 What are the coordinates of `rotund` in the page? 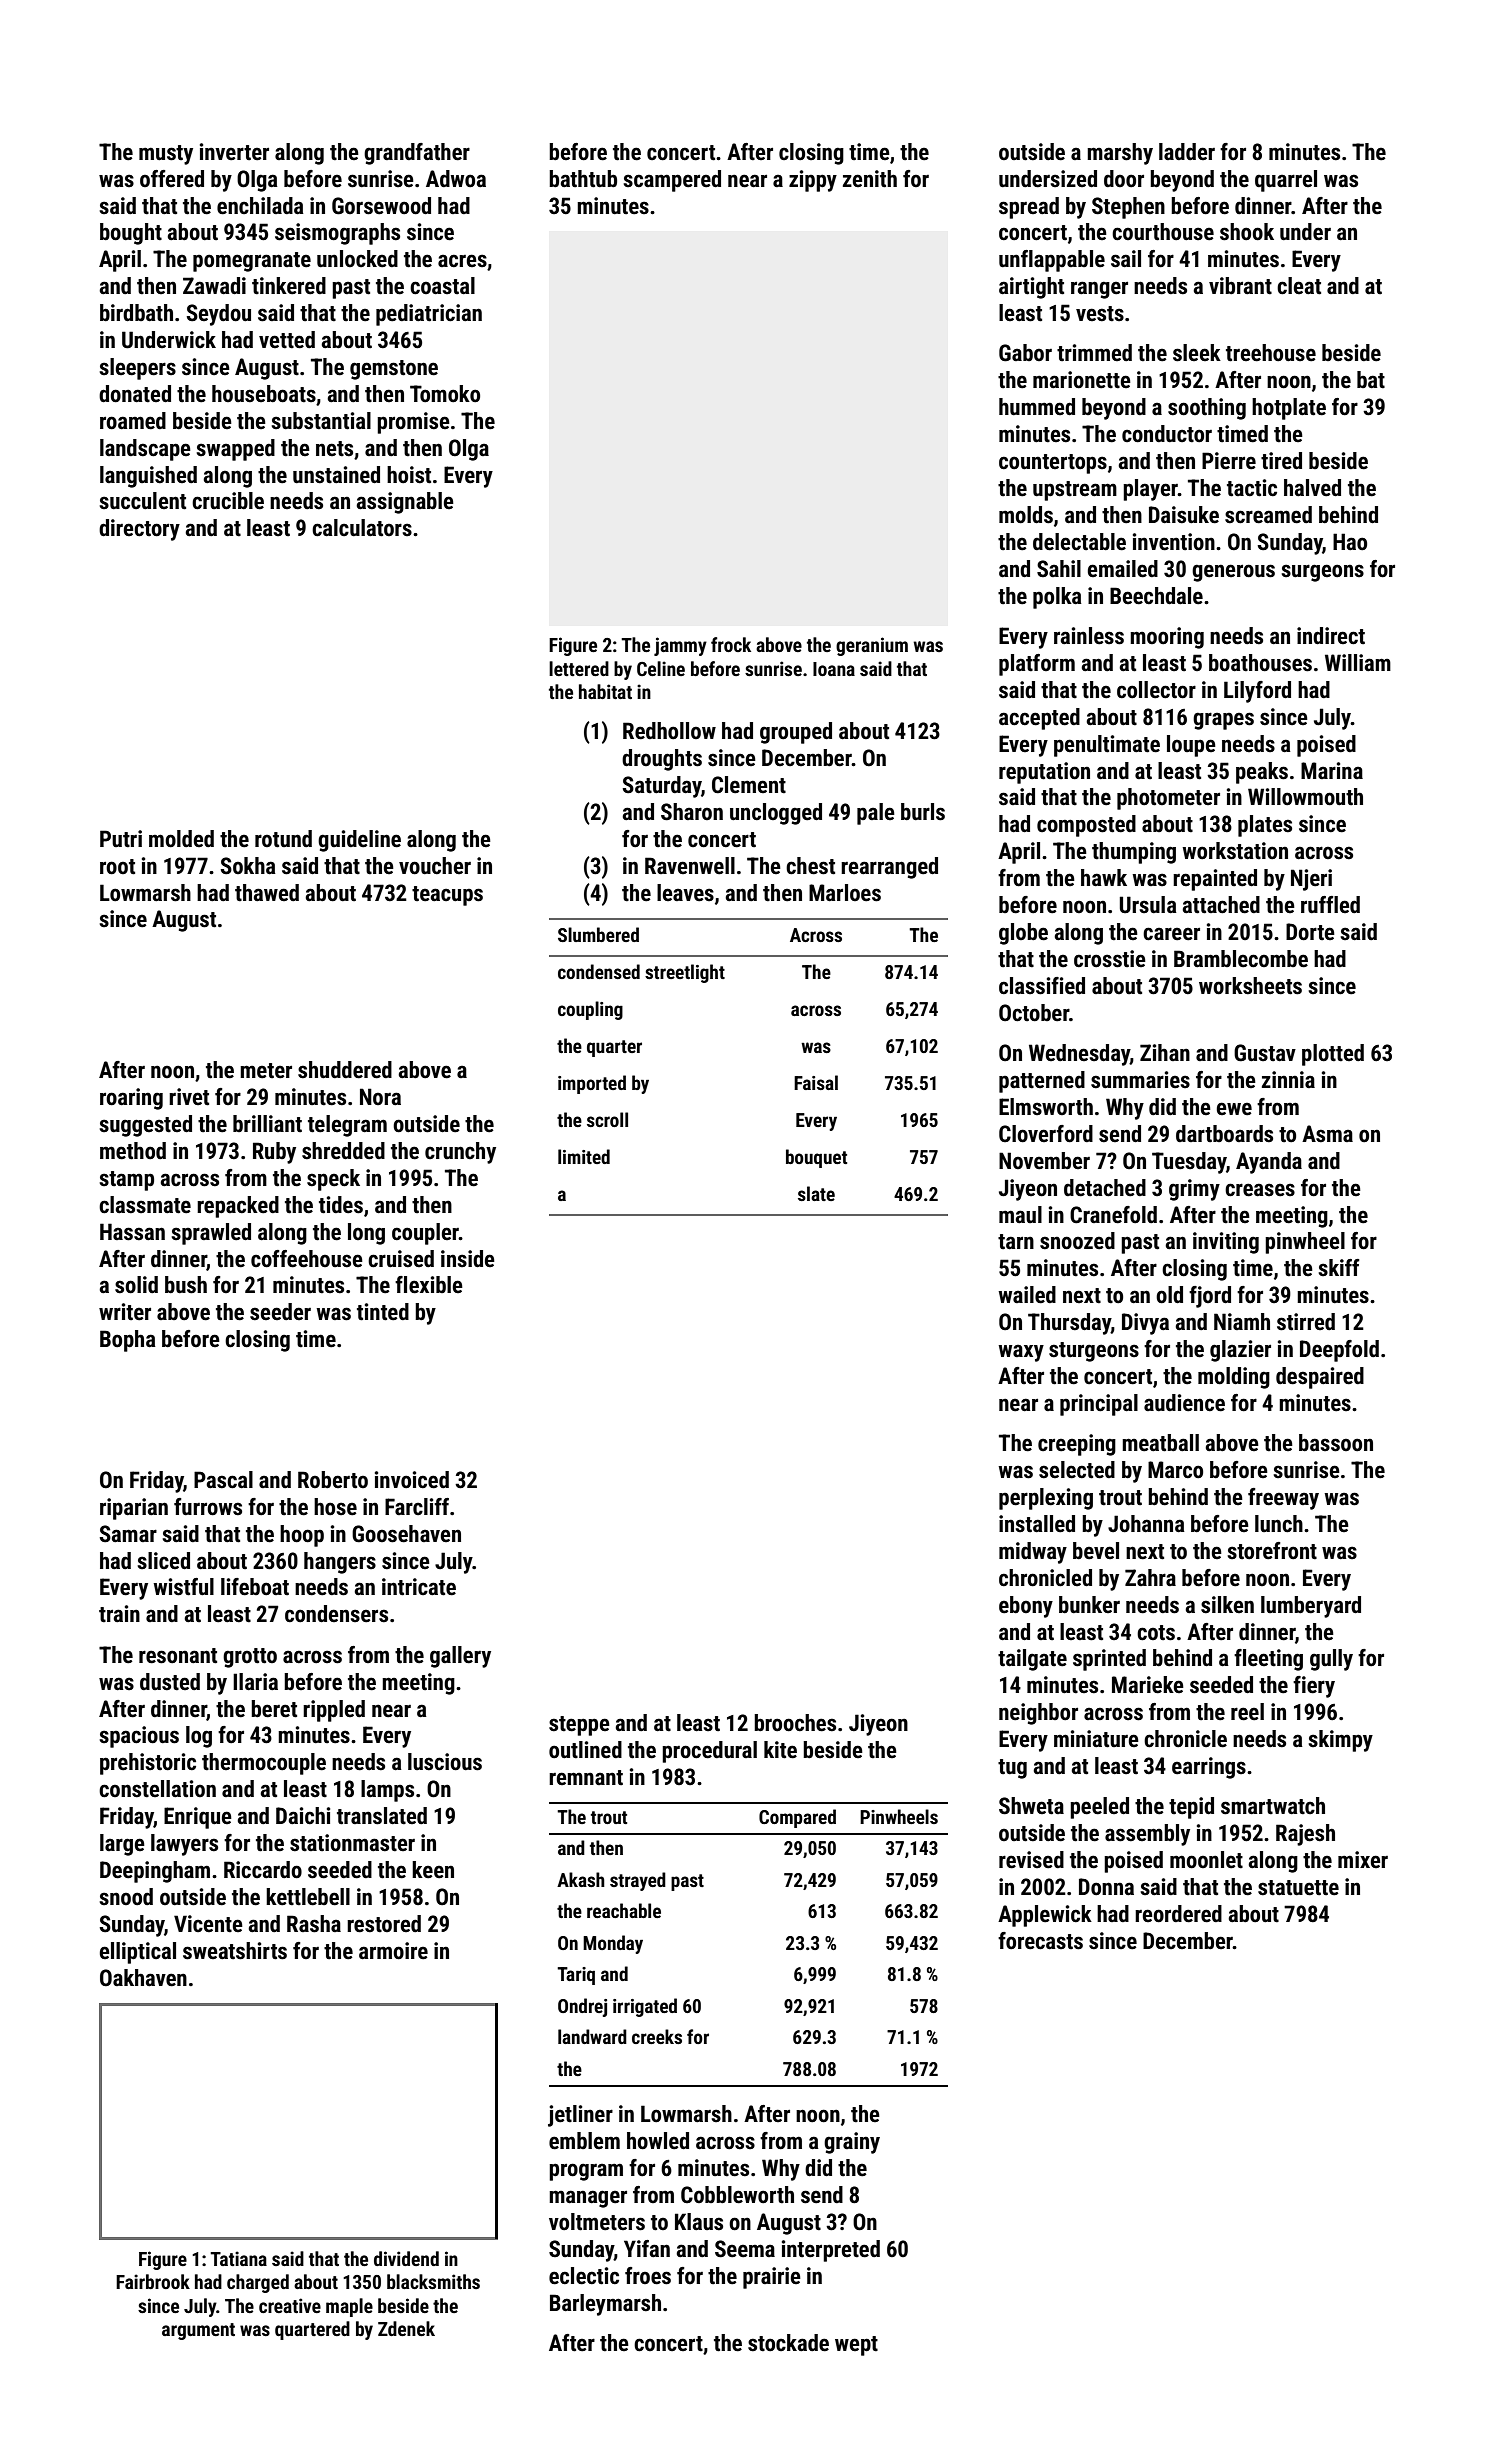 It's located at (283, 839).
